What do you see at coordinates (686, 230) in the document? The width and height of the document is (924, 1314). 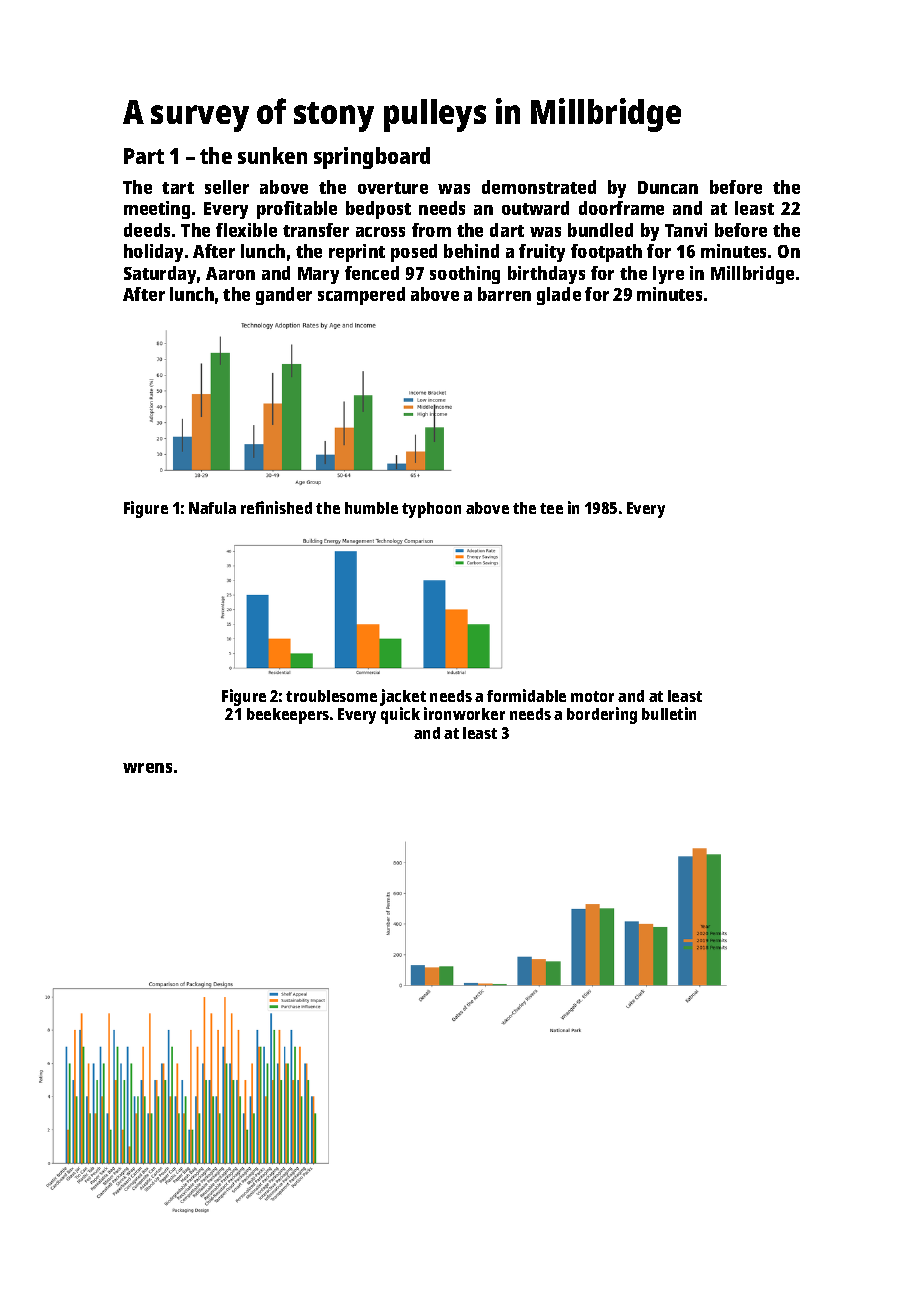 I see `Tanvi` at bounding box center [686, 230].
